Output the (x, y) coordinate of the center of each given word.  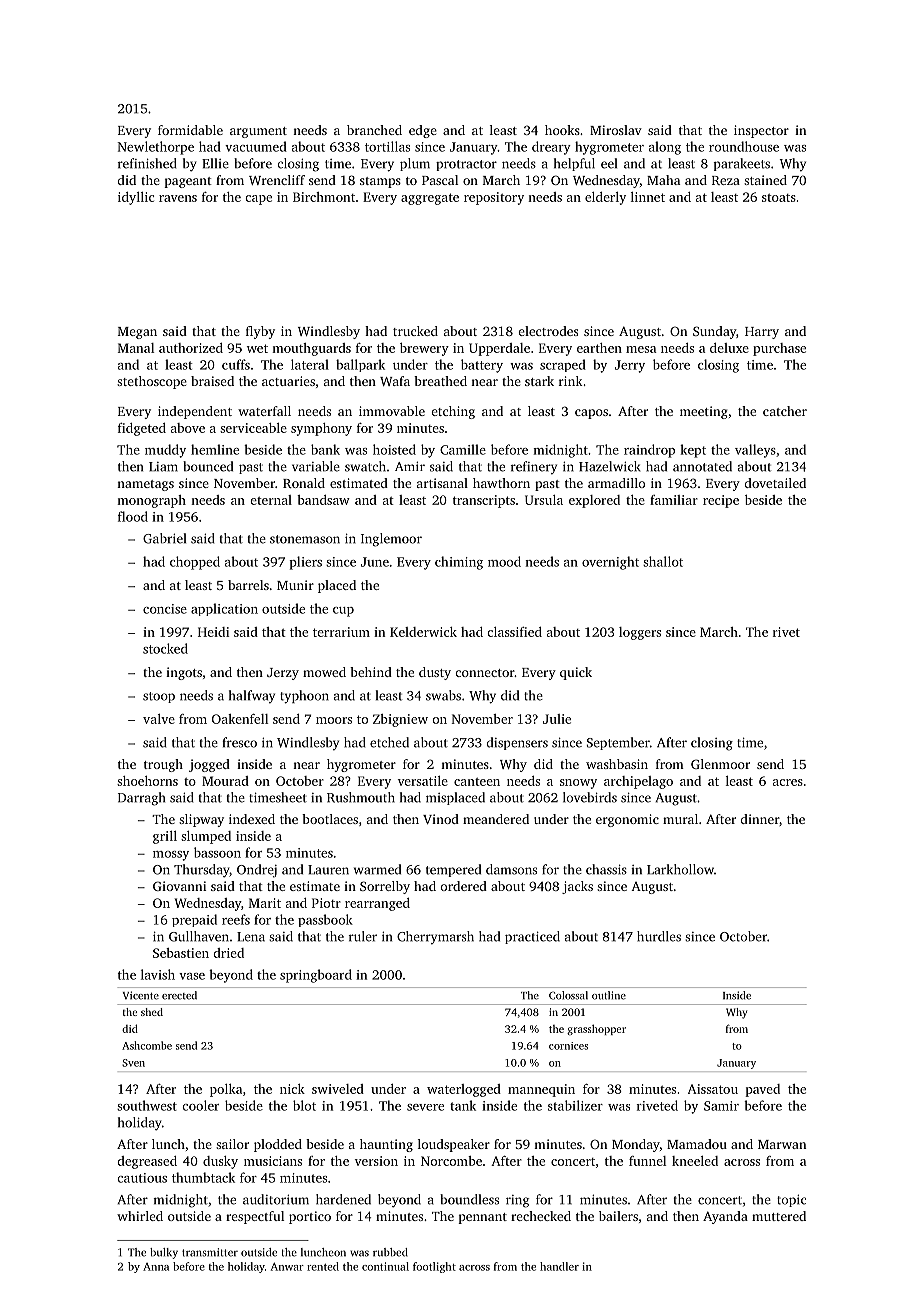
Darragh (141, 799)
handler (559, 1266)
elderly (605, 198)
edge (423, 131)
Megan (137, 333)
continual (385, 1266)
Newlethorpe (156, 148)
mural (680, 819)
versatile (423, 781)
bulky (164, 1253)
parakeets (742, 164)
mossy (171, 856)
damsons (511, 869)
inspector (761, 131)
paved (762, 1090)
